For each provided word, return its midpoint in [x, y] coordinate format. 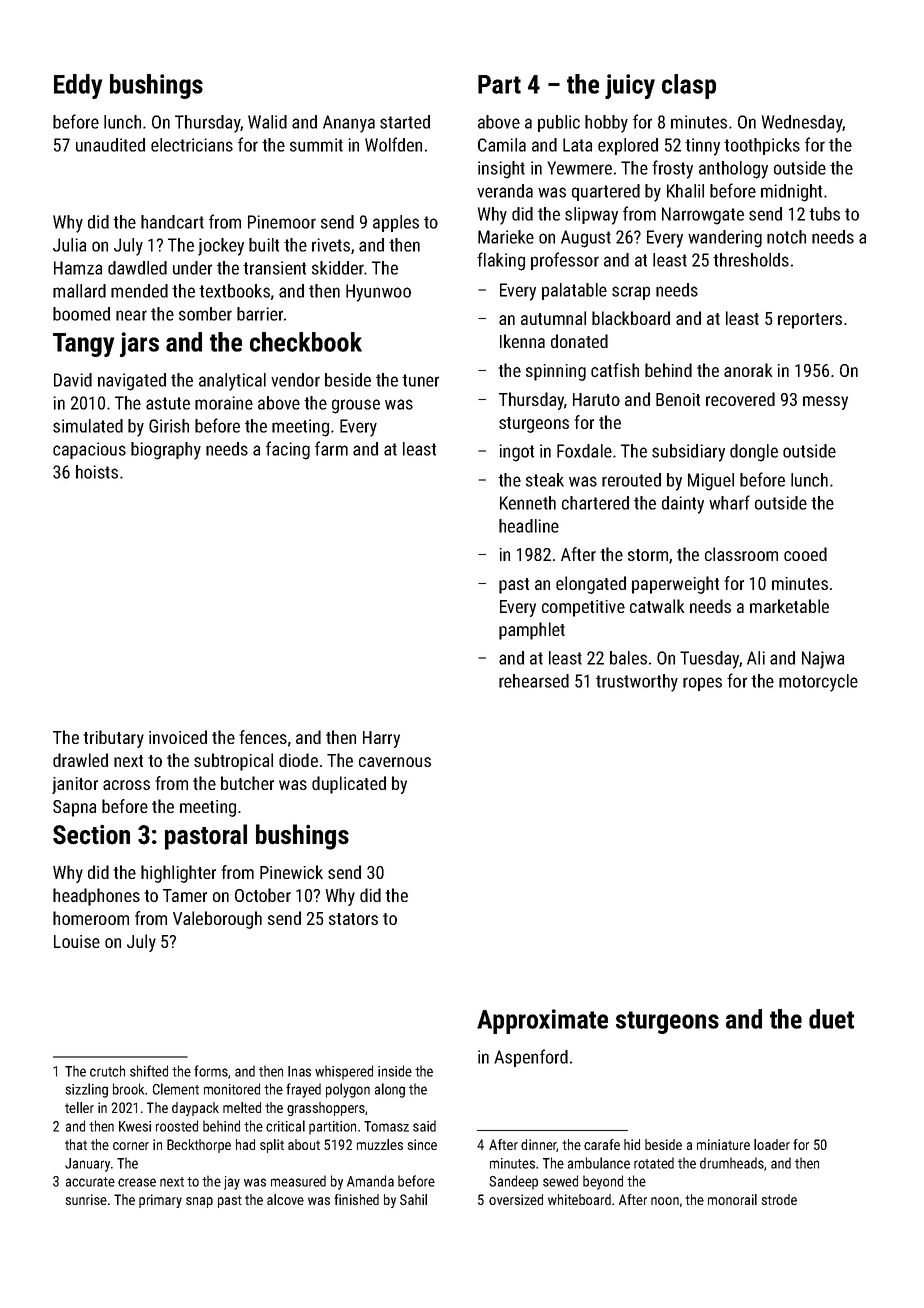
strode [779, 1199]
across [126, 785]
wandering [725, 239]
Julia [69, 245]
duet [831, 1019]
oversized [516, 1199]
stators [353, 919]
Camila [502, 145]
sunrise [86, 1199]
